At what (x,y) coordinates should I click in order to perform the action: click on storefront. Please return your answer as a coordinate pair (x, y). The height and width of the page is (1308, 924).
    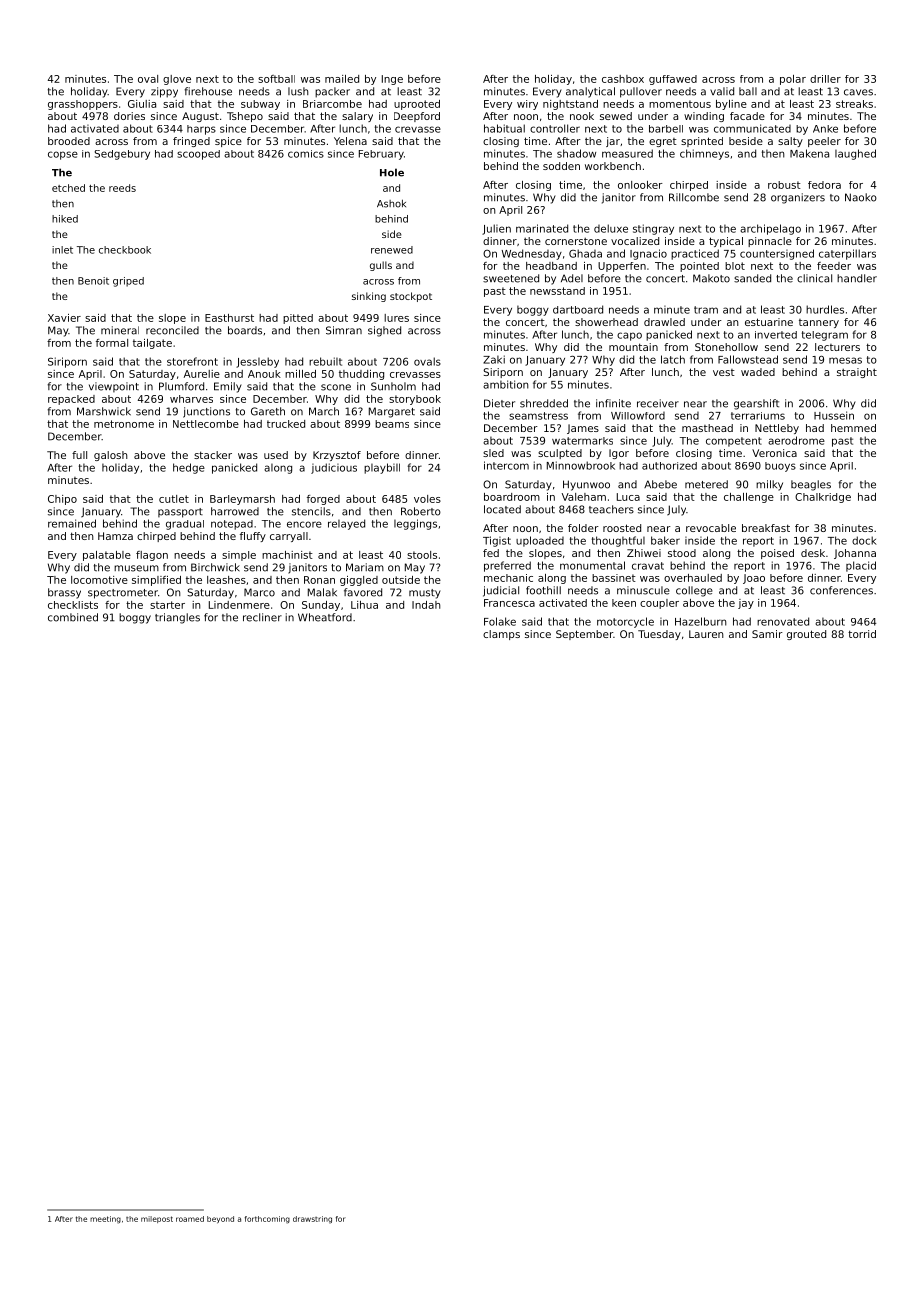
    Looking at the image, I should click on (192, 361).
